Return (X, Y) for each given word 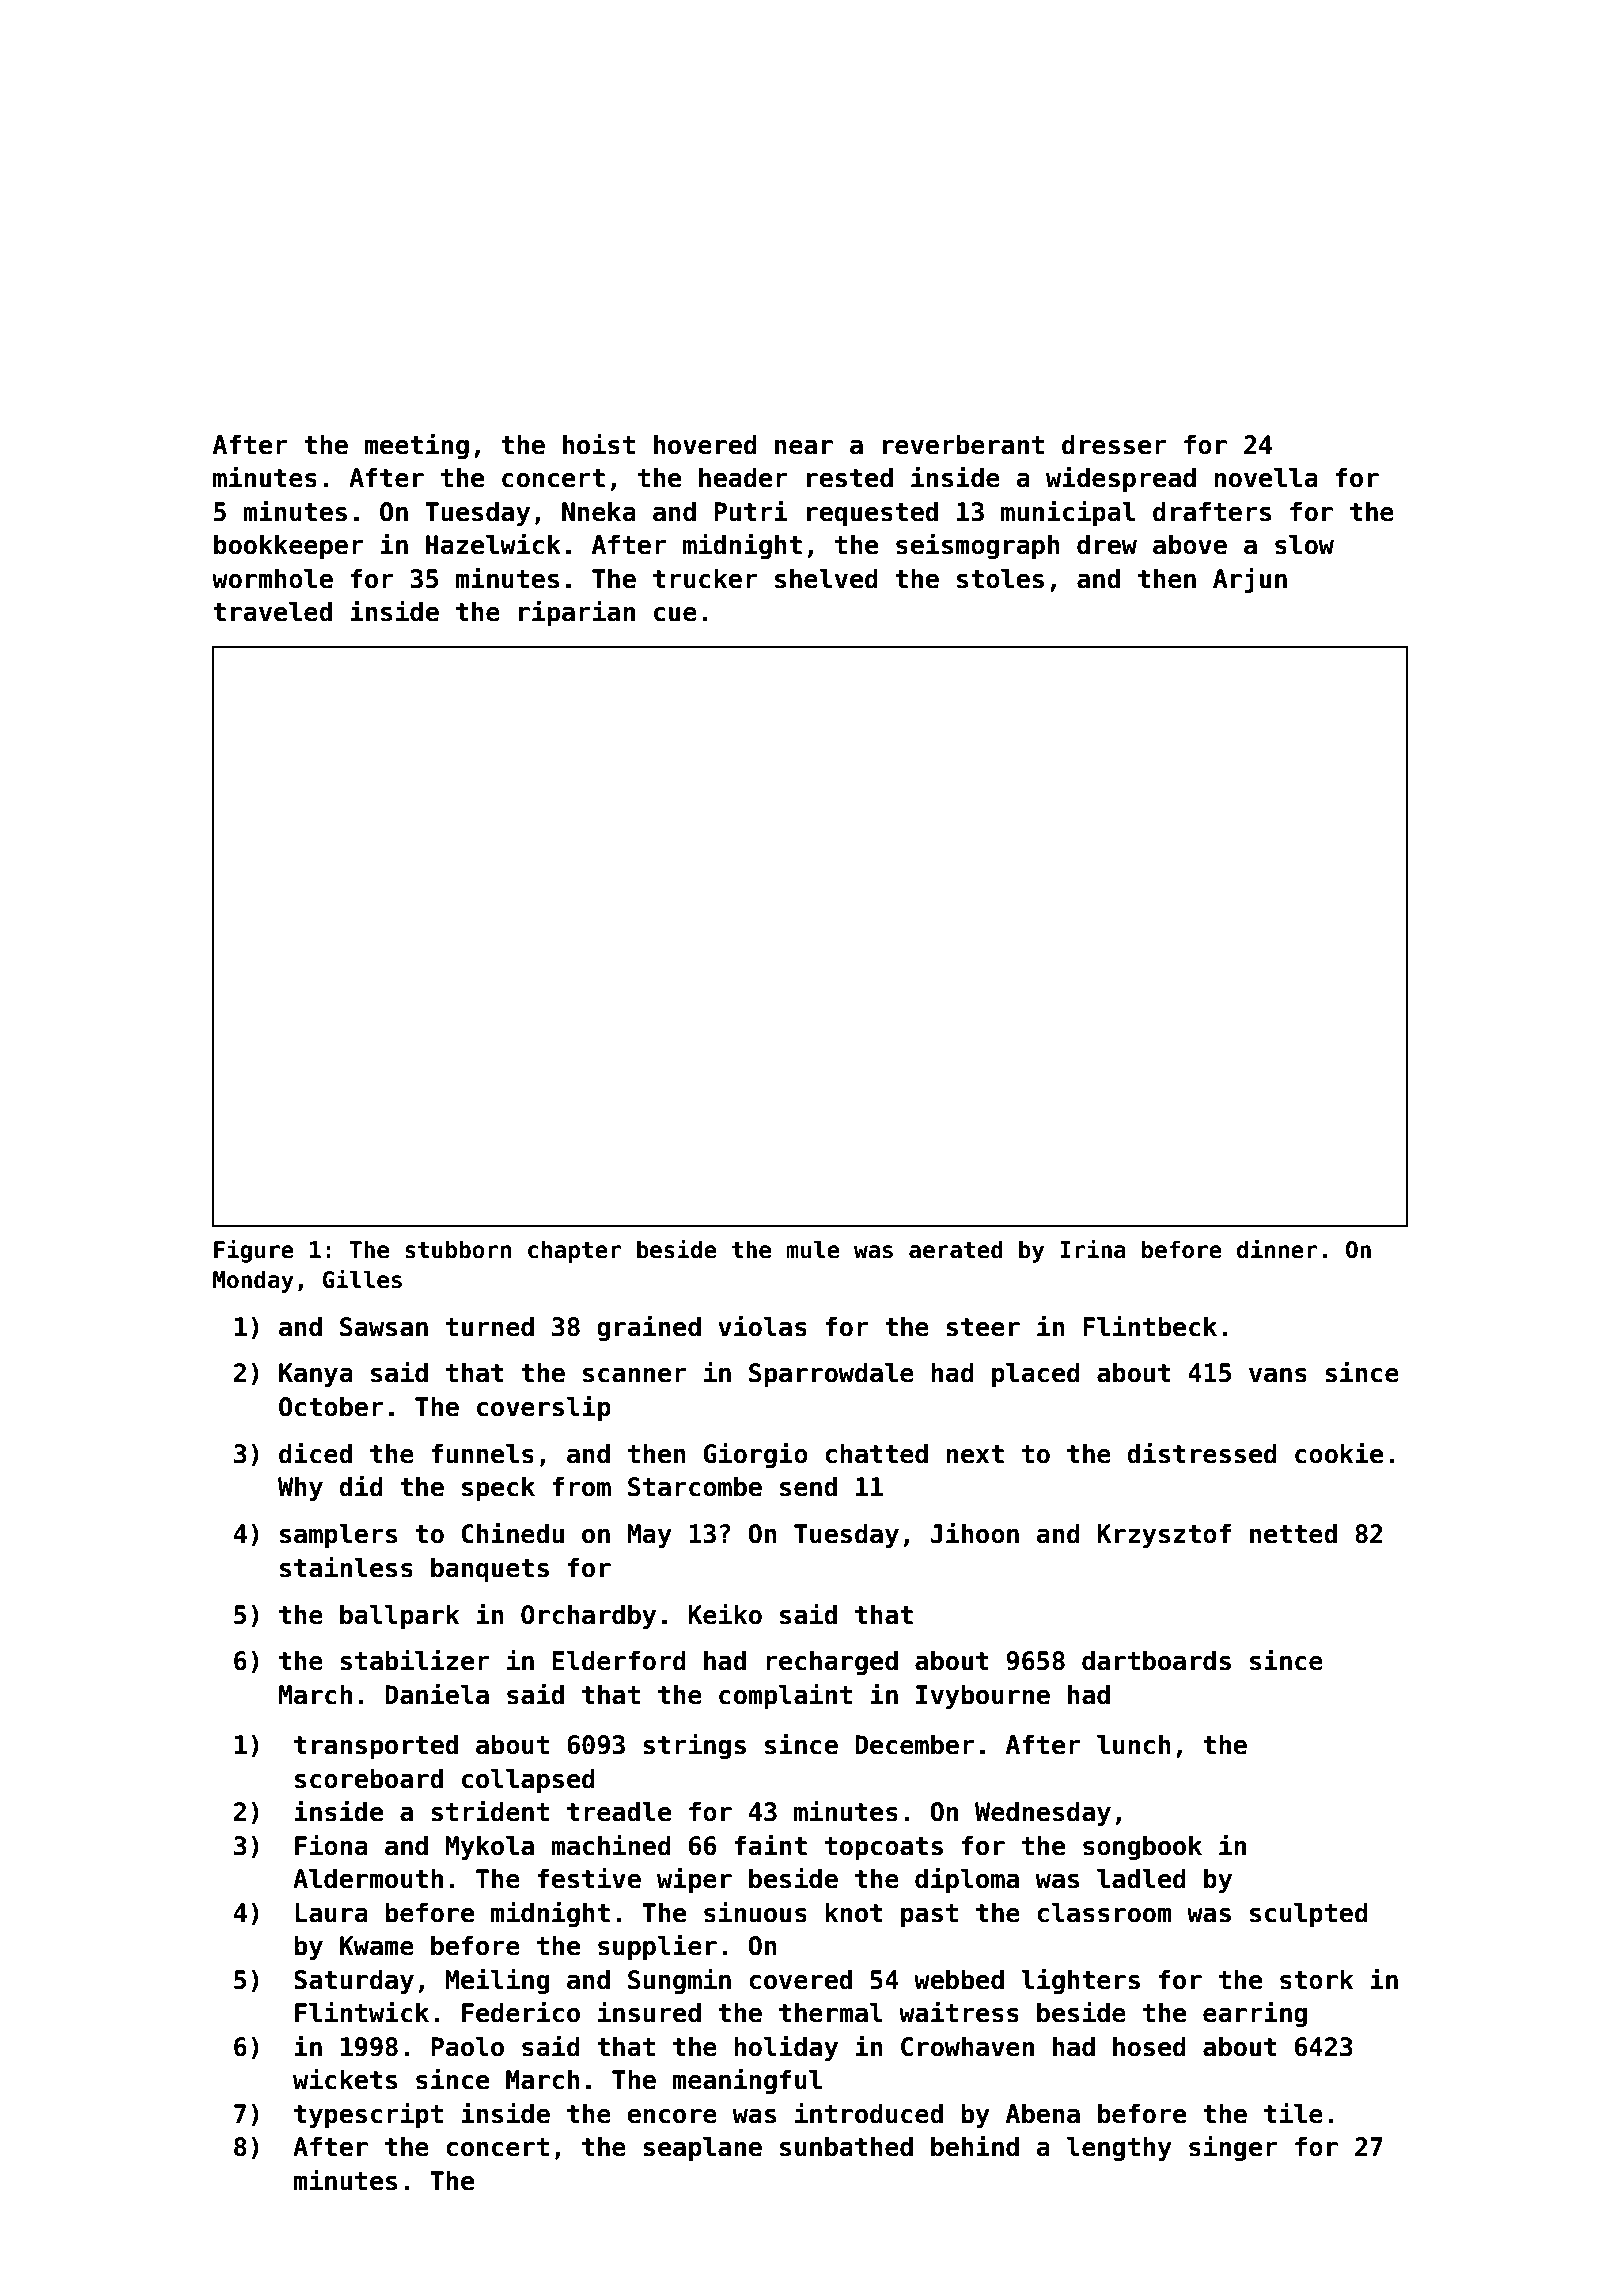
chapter (574, 1251)
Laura (331, 1913)
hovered (705, 444)
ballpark (399, 1616)
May (649, 1536)
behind (975, 2146)
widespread (1121, 479)
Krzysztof (1164, 1535)
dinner (1277, 1249)
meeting (417, 446)
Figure (254, 1251)
